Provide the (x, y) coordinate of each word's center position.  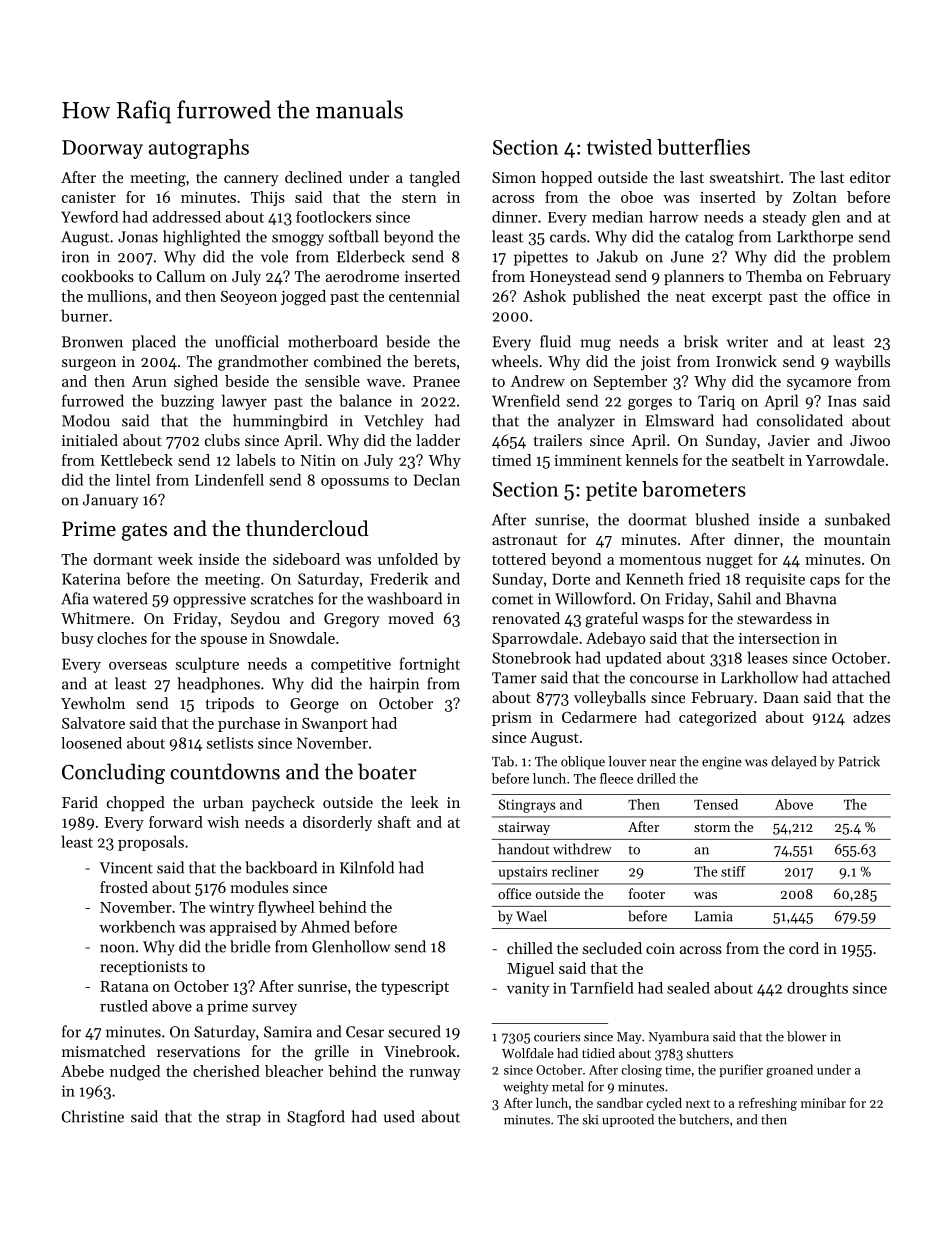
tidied (598, 1053)
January (110, 501)
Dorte (571, 579)
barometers (694, 489)
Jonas (138, 237)
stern (419, 198)
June (687, 257)
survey (274, 1009)
